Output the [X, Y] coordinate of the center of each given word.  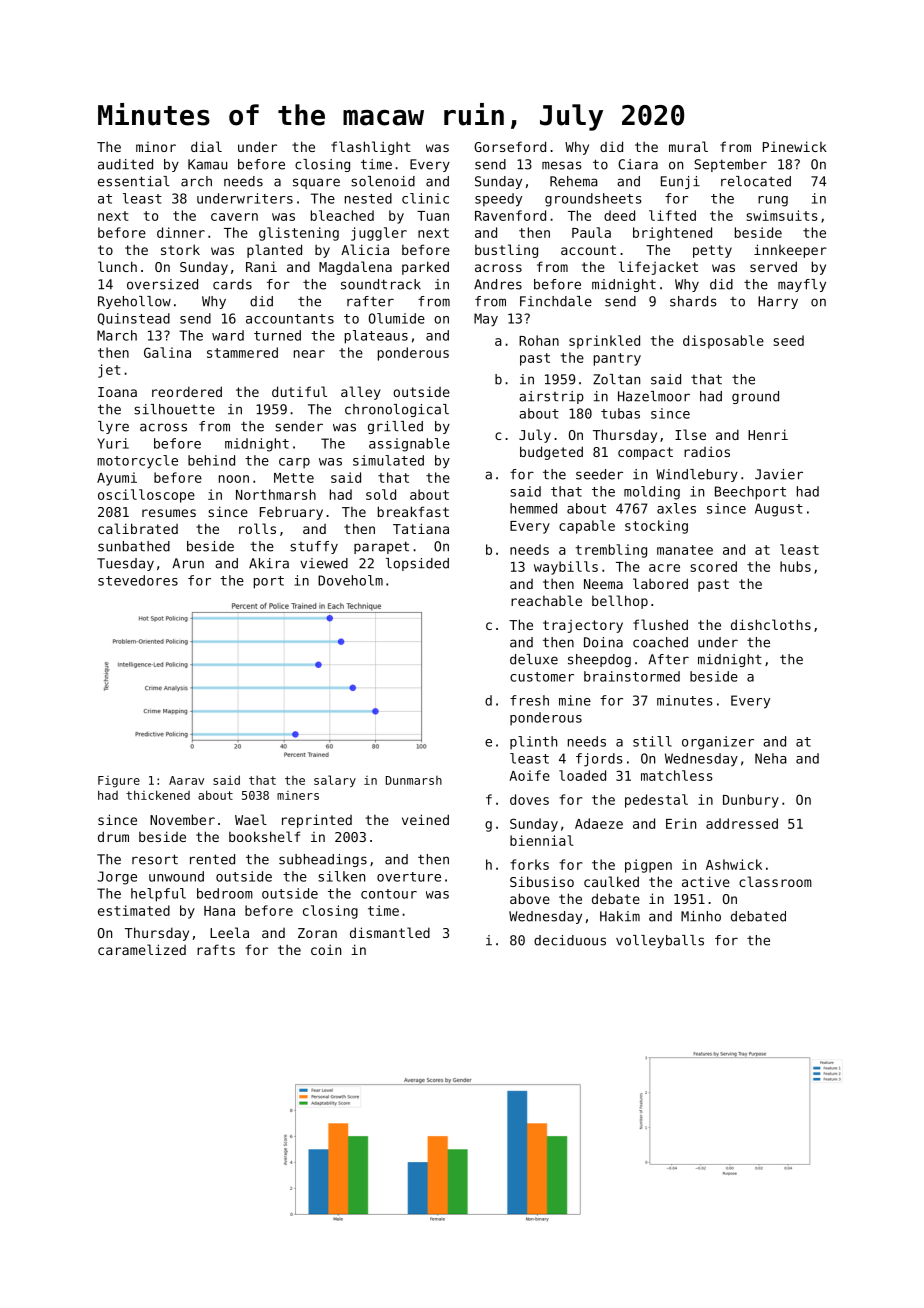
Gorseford [510, 146]
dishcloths [771, 624]
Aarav [186, 780]
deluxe [534, 659]
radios [707, 451]
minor [156, 147]
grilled [395, 427]
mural [688, 146]
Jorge [117, 878]
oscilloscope [146, 496]
